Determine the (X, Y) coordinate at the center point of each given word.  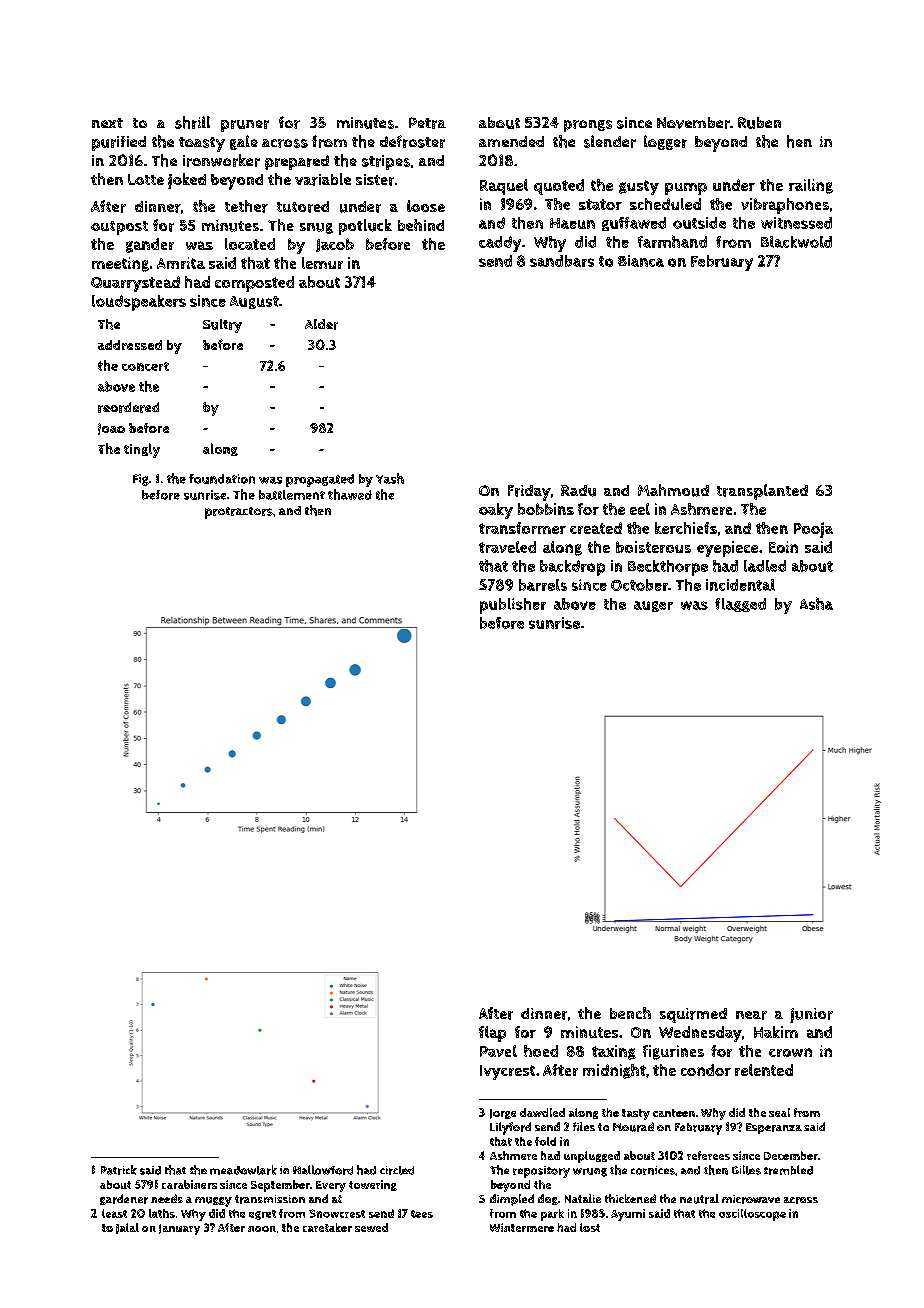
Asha (816, 603)
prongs (588, 126)
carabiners (189, 1184)
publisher (513, 606)
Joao (111, 429)
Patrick (119, 1170)
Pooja (813, 530)
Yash (390, 478)
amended (511, 141)
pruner (245, 126)
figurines (673, 1052)
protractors (239, 513)
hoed (541, 1051)
